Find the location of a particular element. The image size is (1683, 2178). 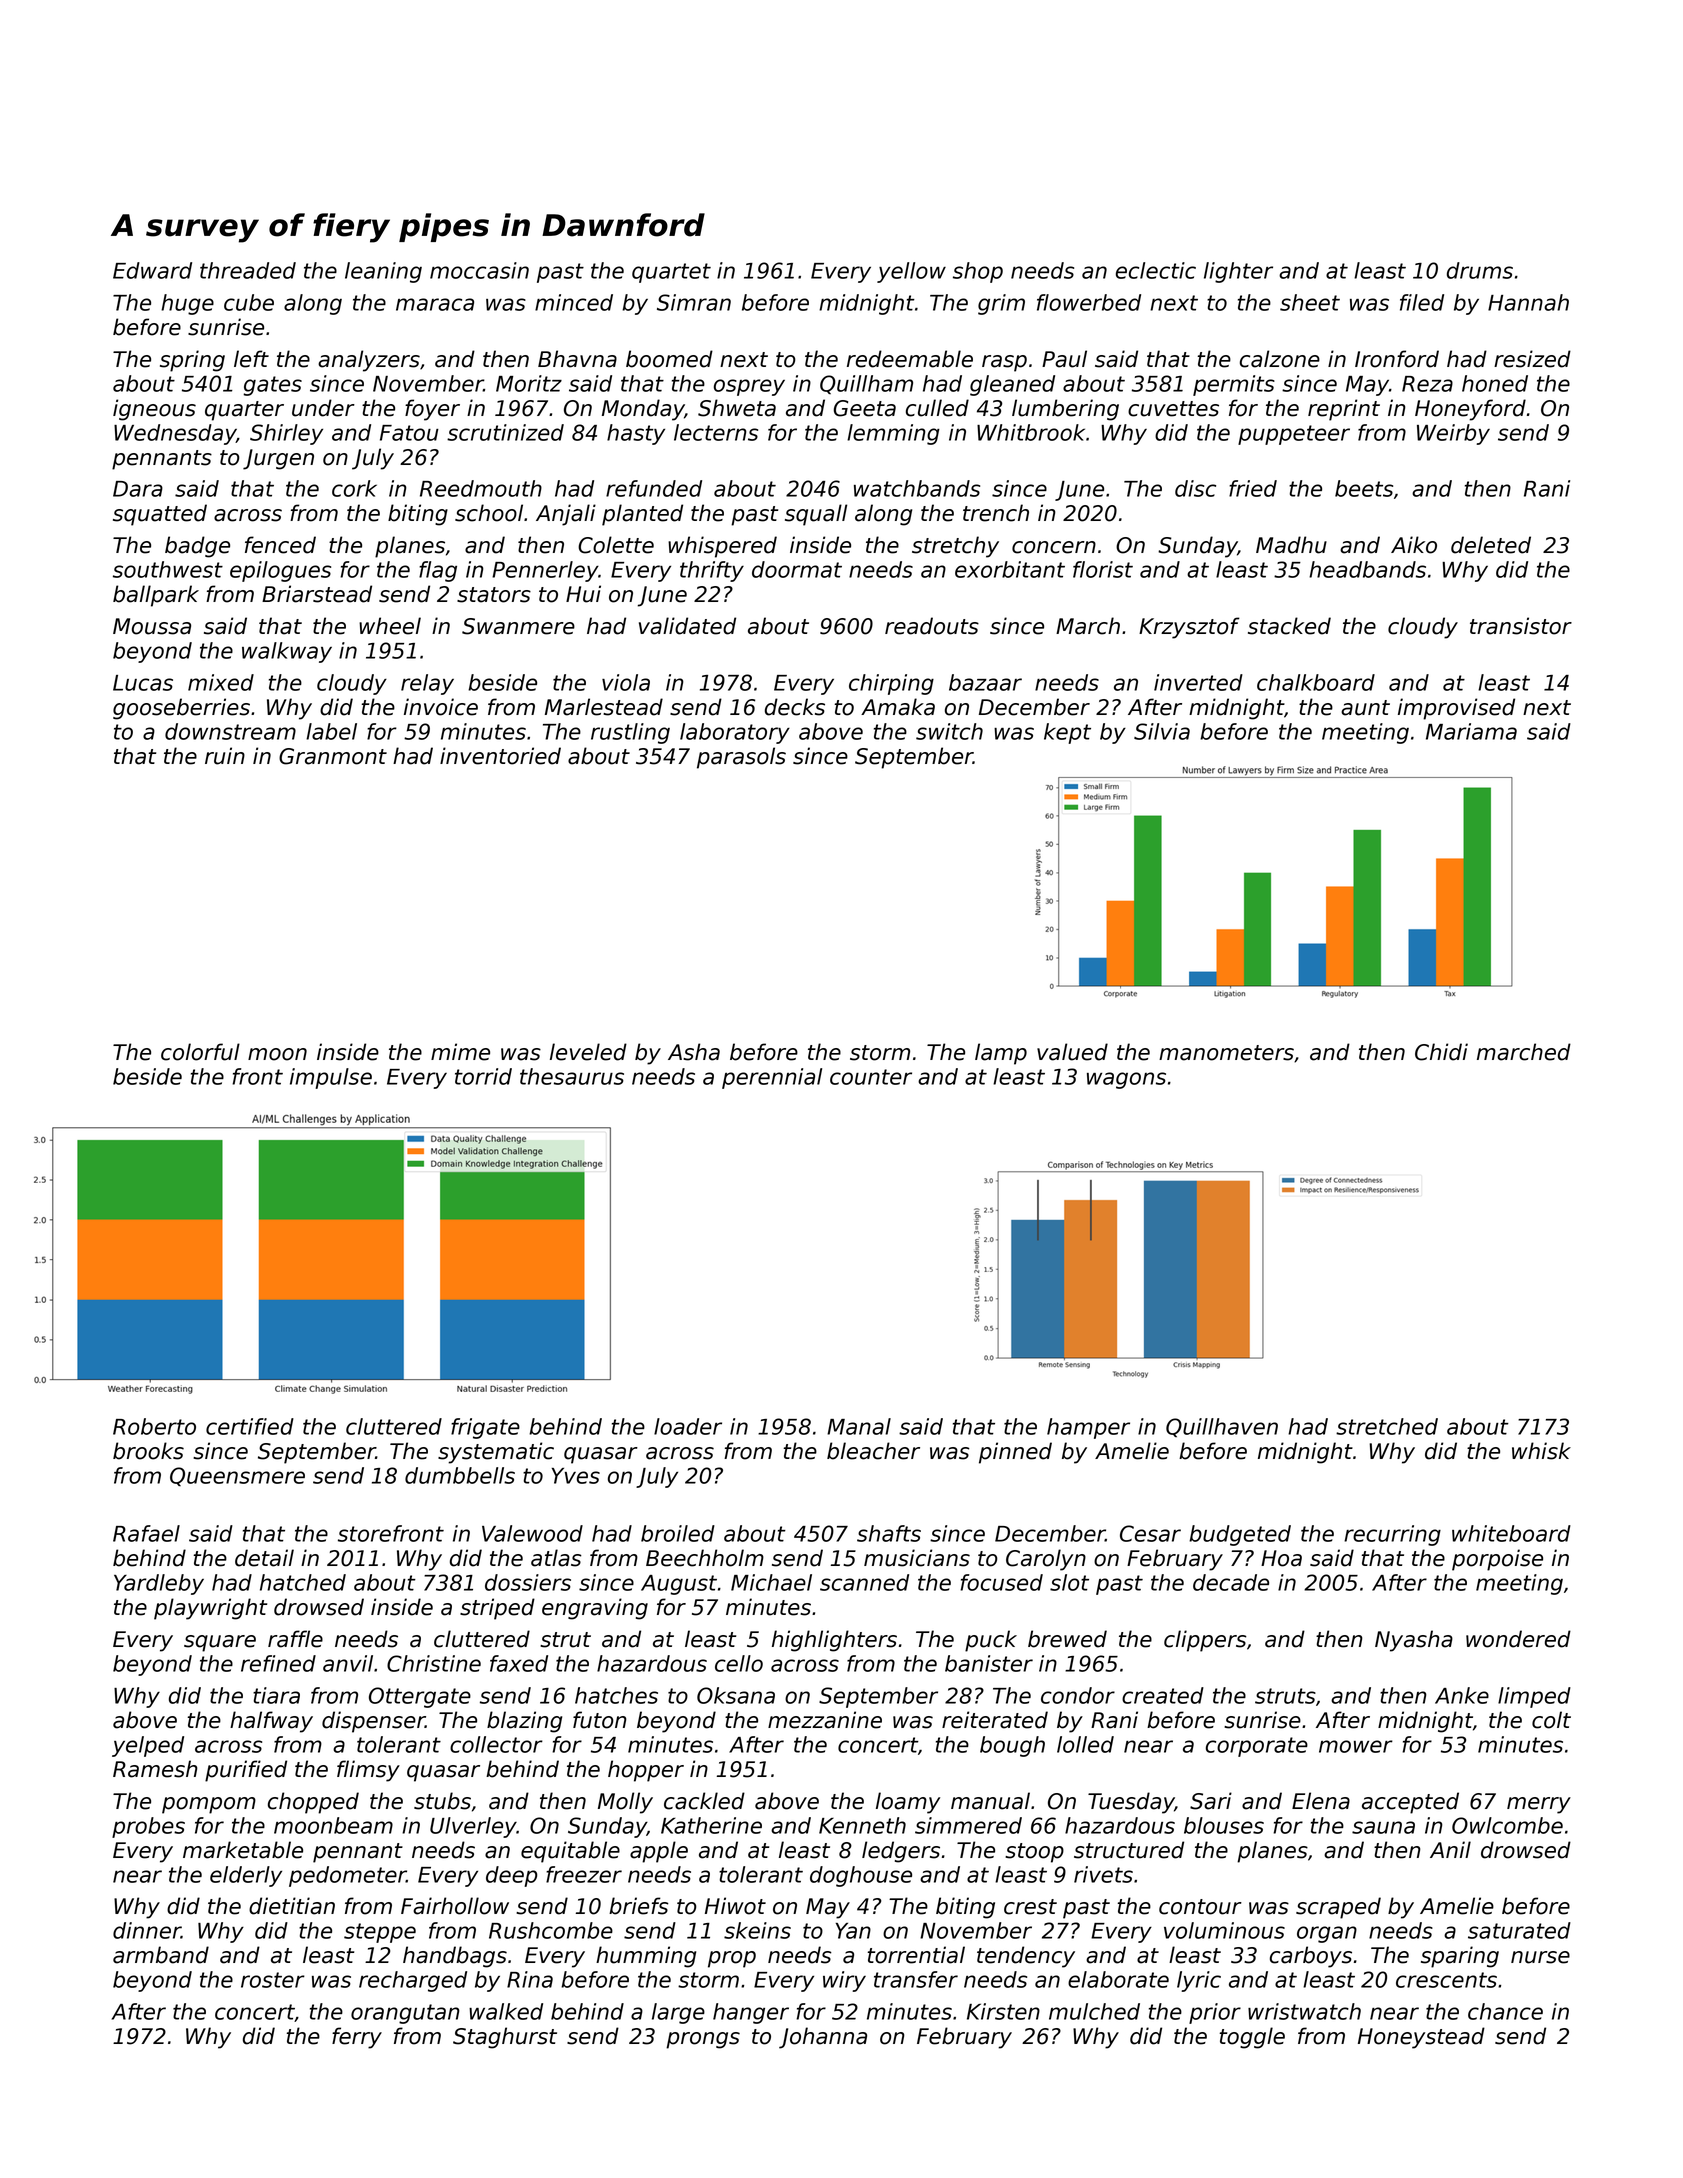

moccasin is located at coordinates (479, 270).
